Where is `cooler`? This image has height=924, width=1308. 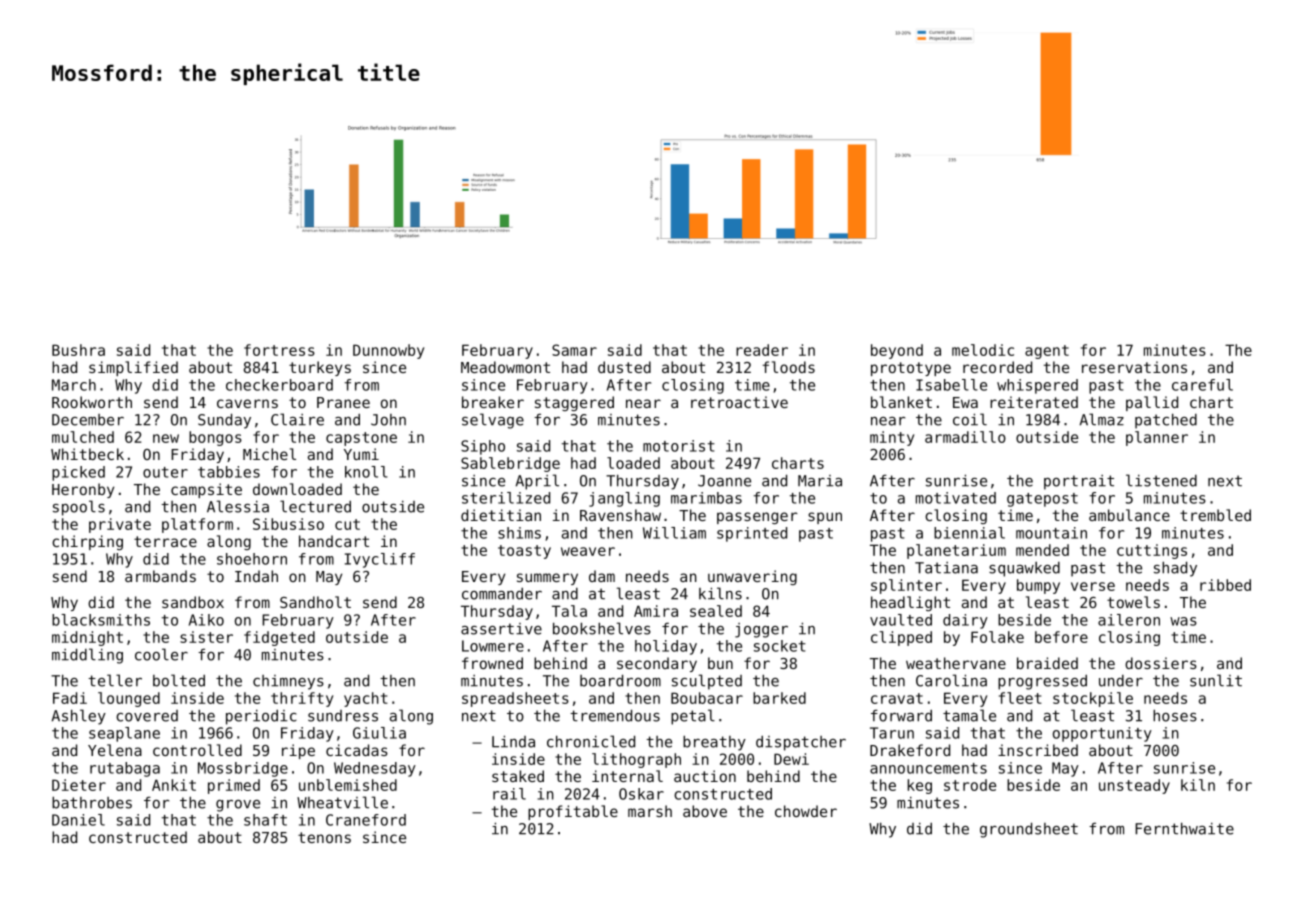
cooler is located at coordinates (161, 654).
